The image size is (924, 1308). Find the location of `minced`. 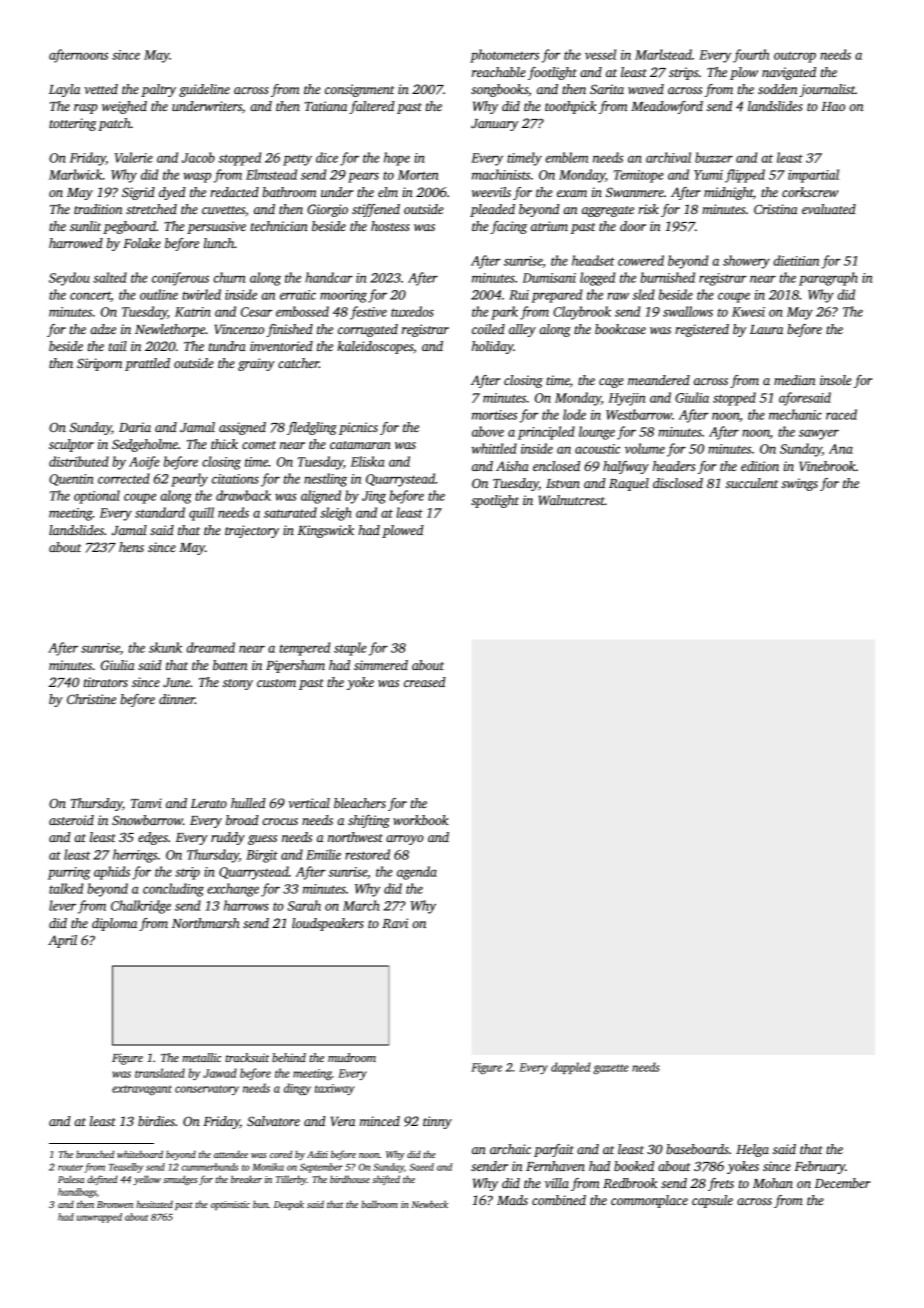

minced is located at coordinates (380, 1121).
